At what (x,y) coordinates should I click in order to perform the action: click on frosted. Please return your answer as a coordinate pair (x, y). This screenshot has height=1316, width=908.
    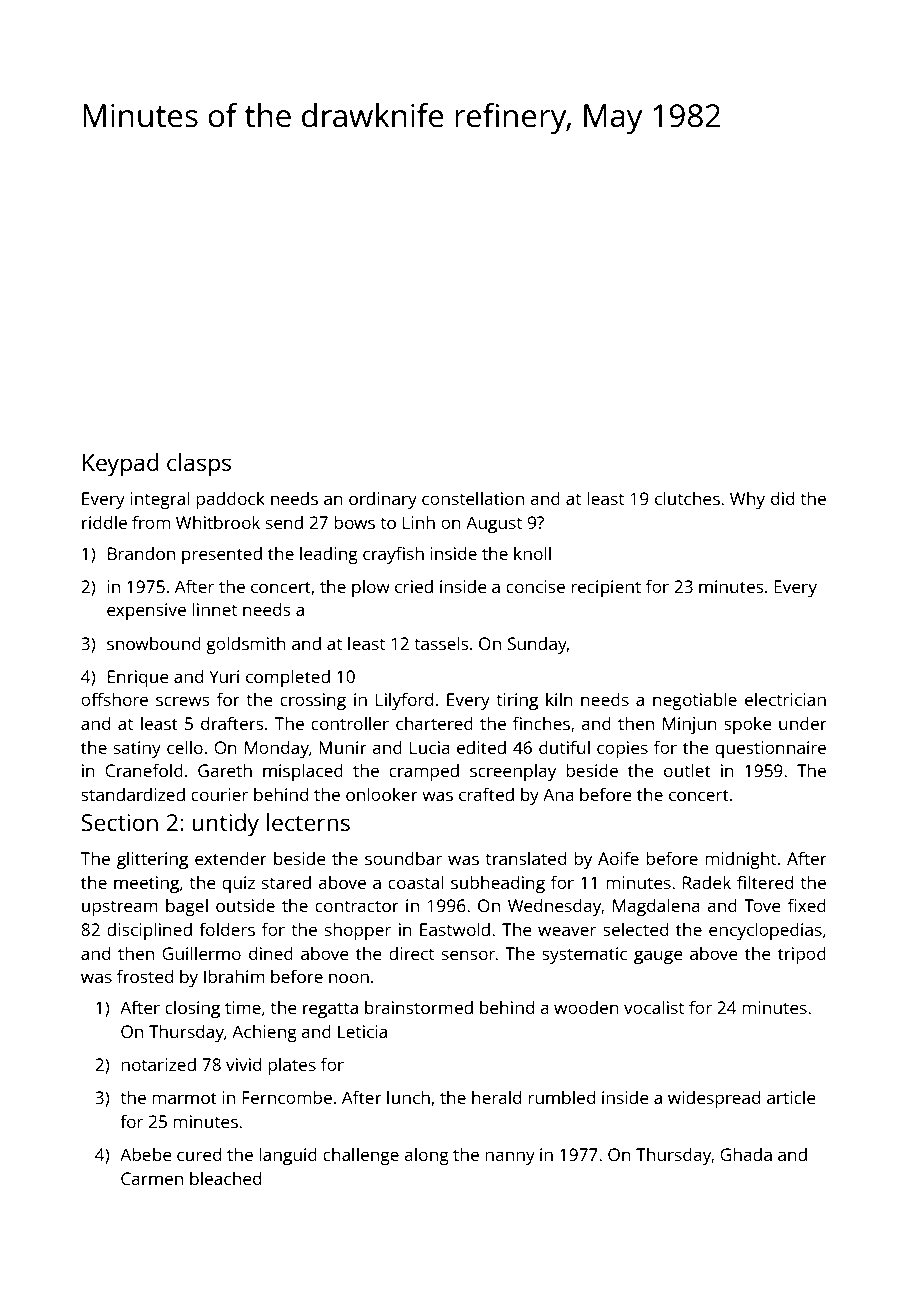
    Looking at the image, I should click on (145, 976).
